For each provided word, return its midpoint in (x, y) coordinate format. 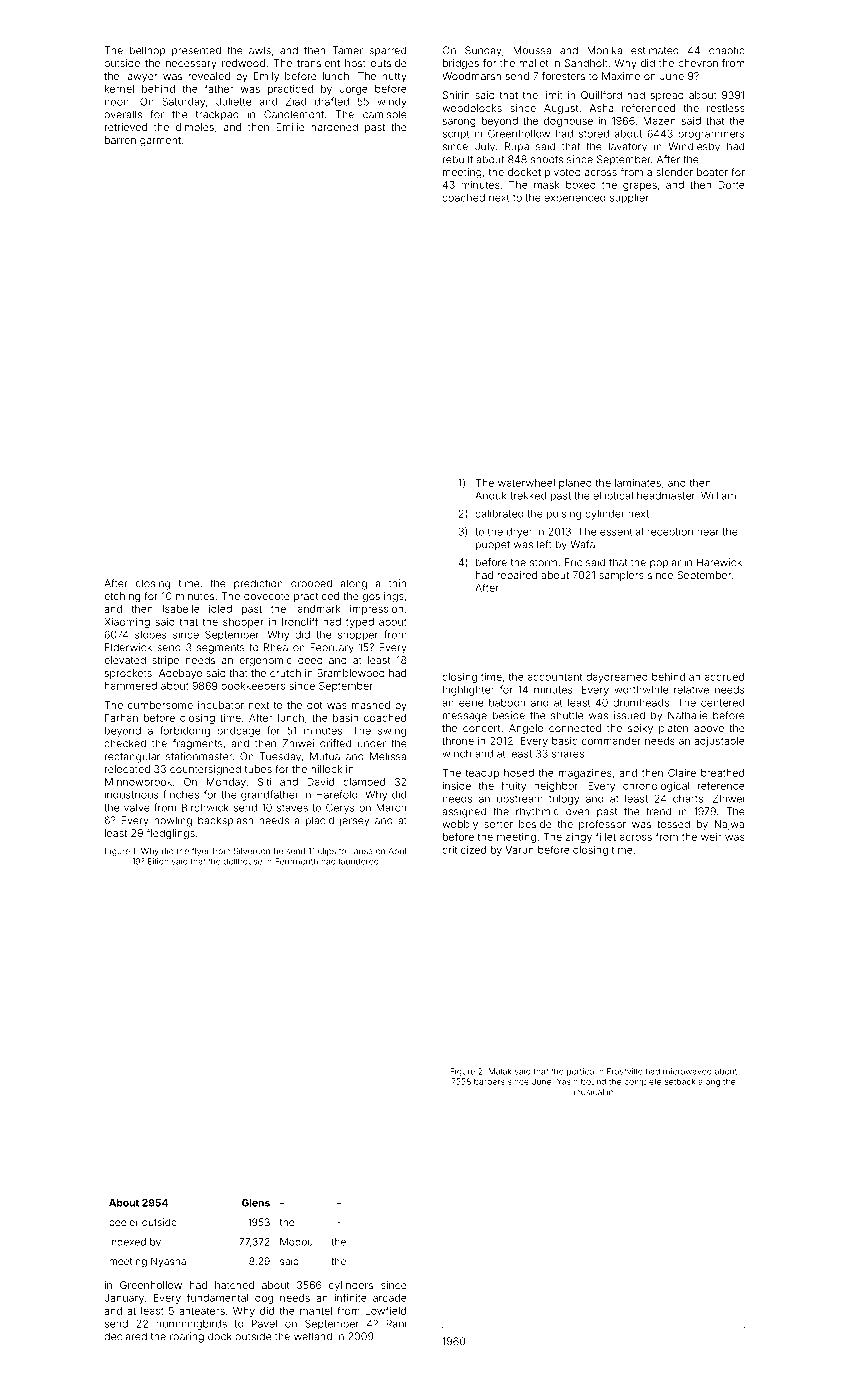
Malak (500, 1071)
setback (680, 1081)
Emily (266, 77)
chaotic (726, 50)
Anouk (491, 495)
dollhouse (243, 861)
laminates (638, 483)
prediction (258, 584)
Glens (256, 1203)
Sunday (483, 51)
